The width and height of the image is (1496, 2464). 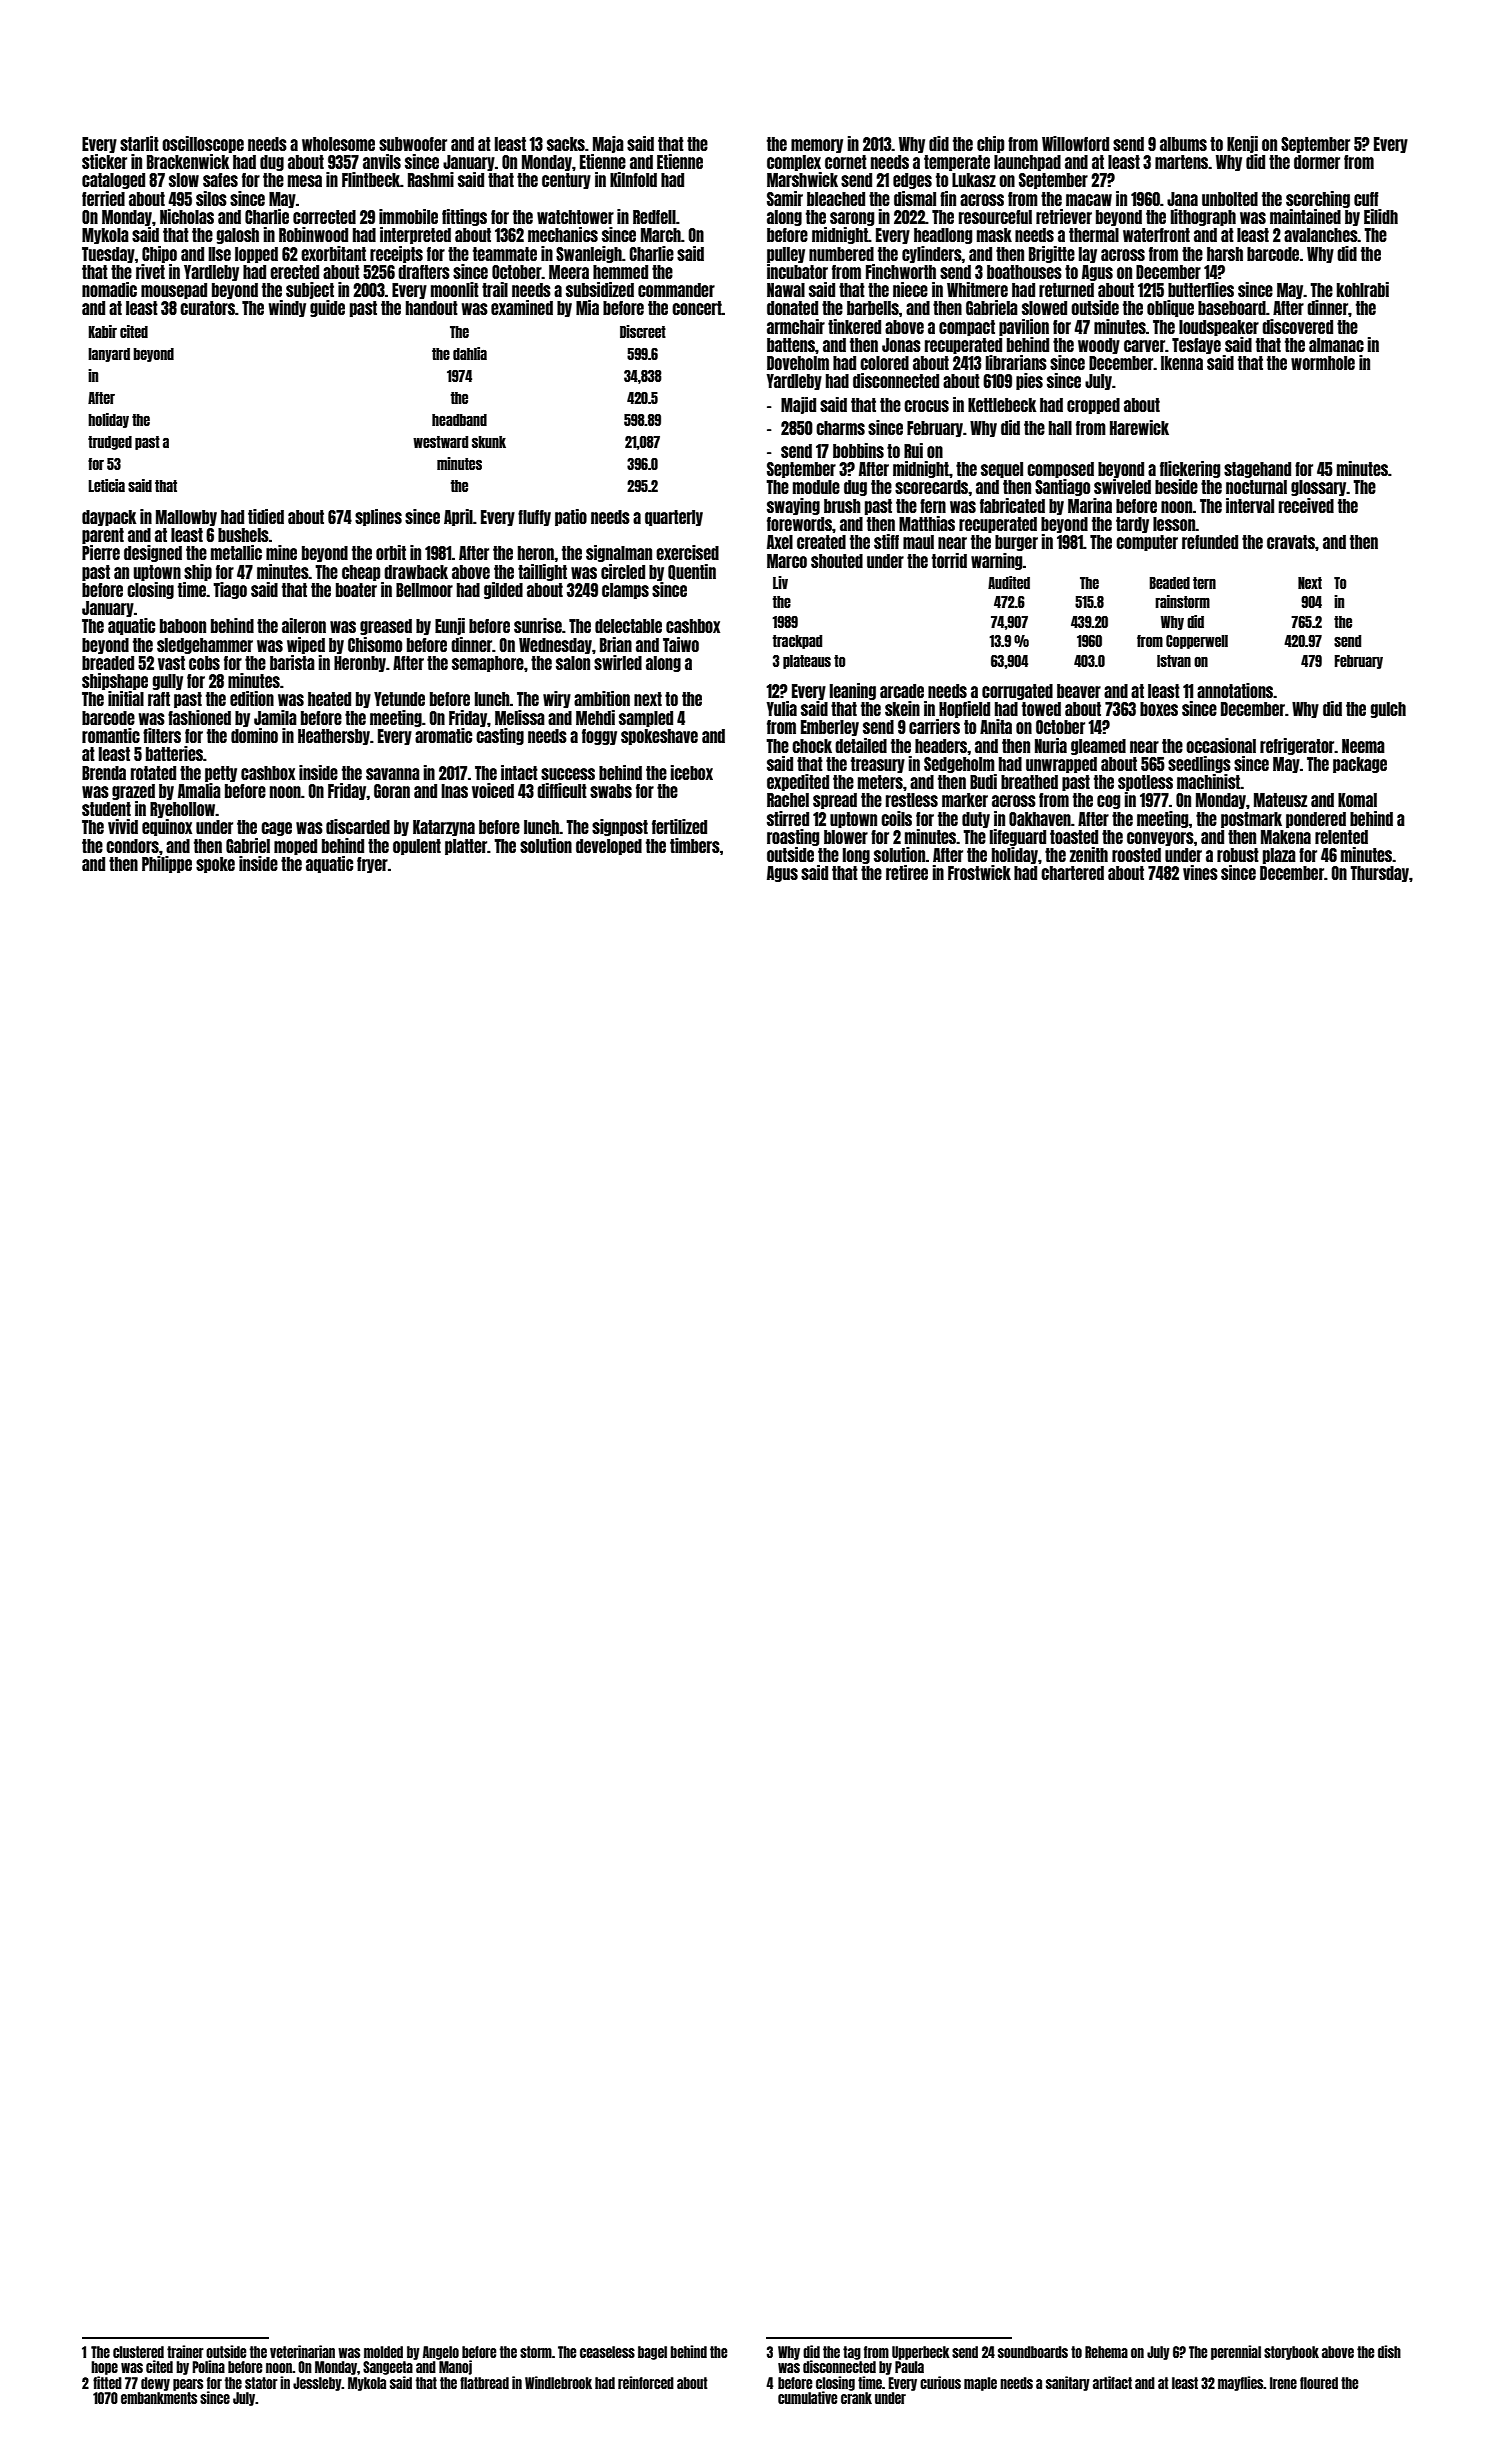 What do you see at coordinates (1174, 661) in the image?
I see `Istvan` at bounding box center [1174, 661].
